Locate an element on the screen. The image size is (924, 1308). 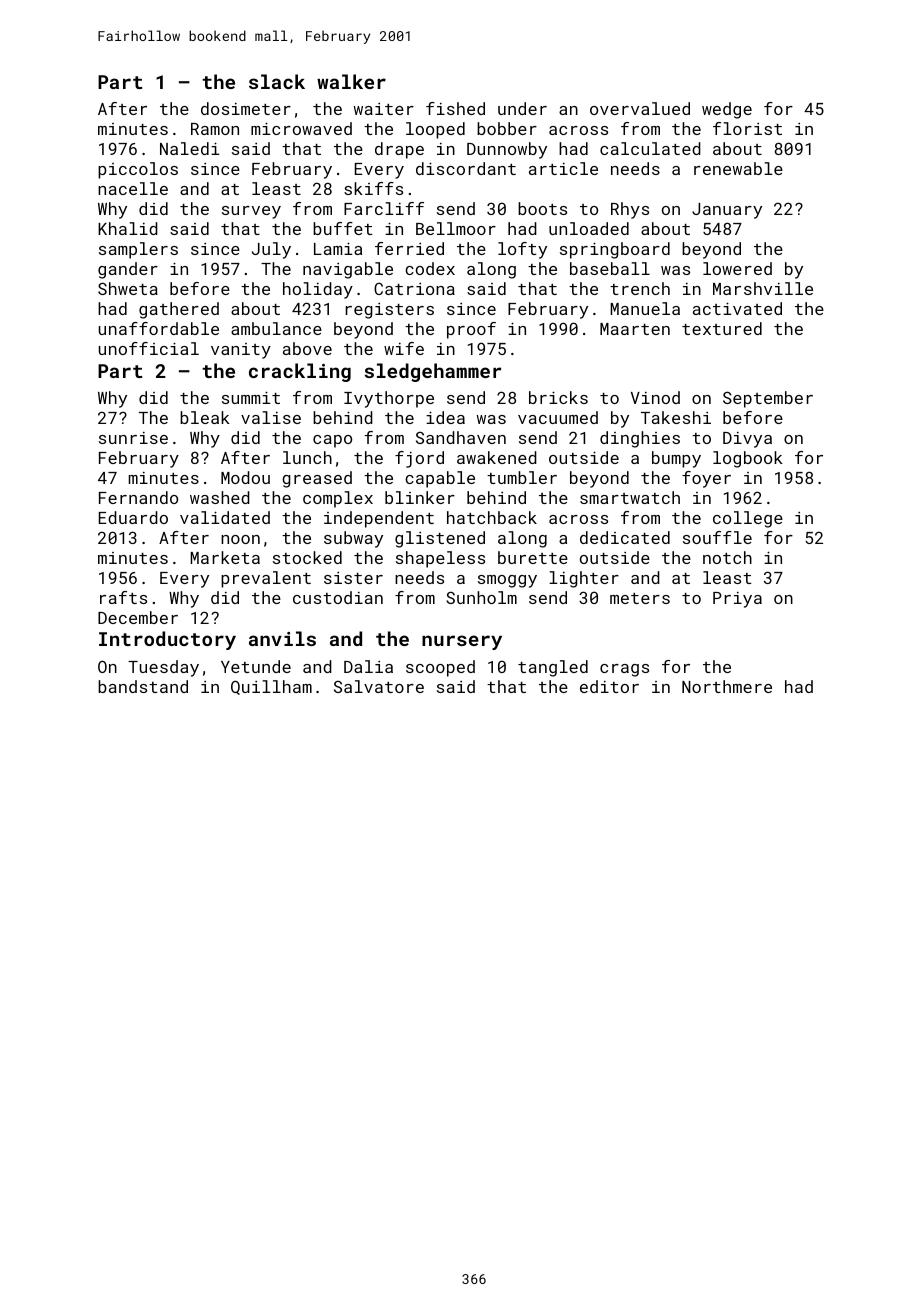
Ramon is located at coordinates (215, 129).
